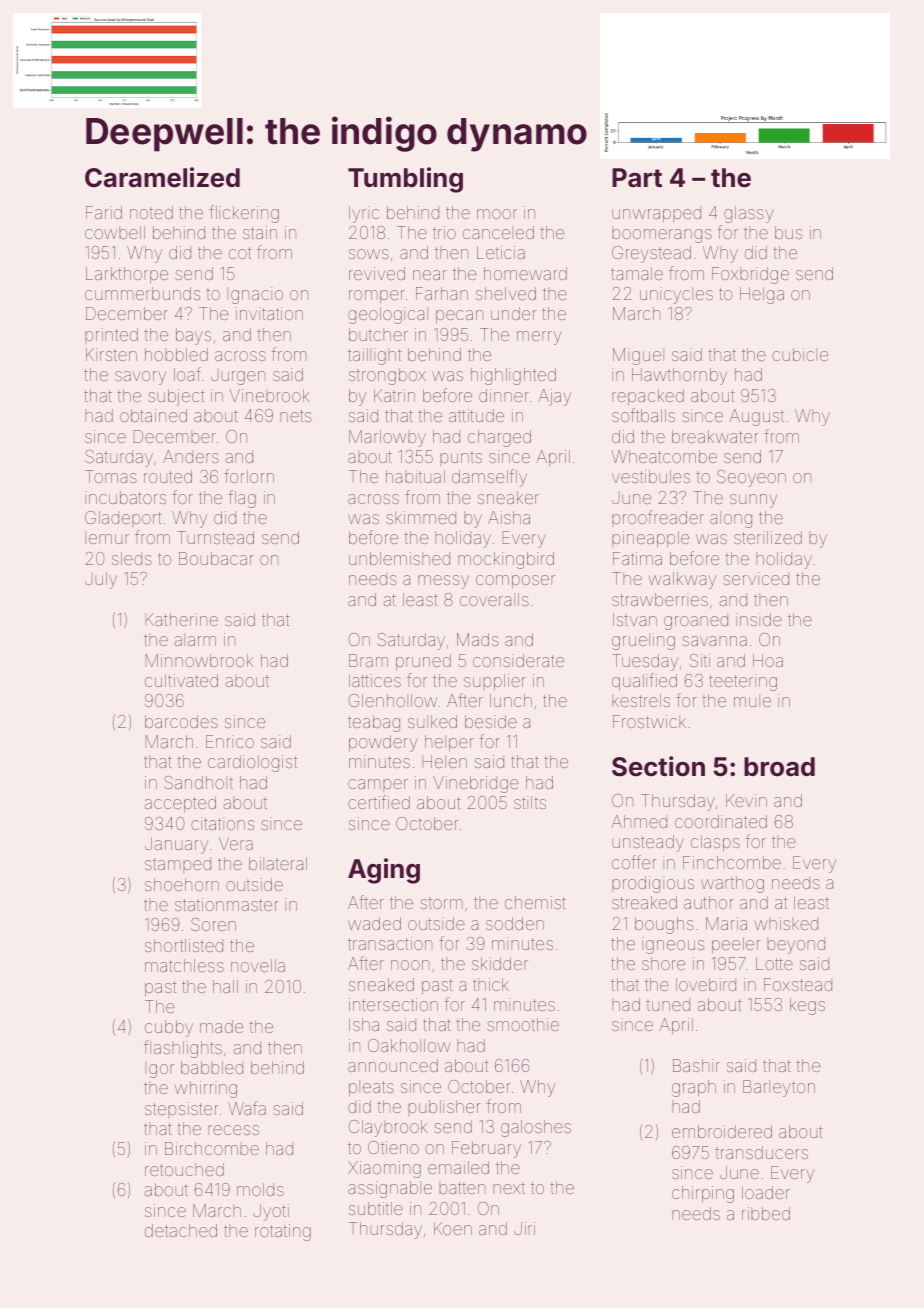 The image size is (924, 1308). Describe the element at coordinates (513, 313) in the screenshot. I see `under` at that location.
